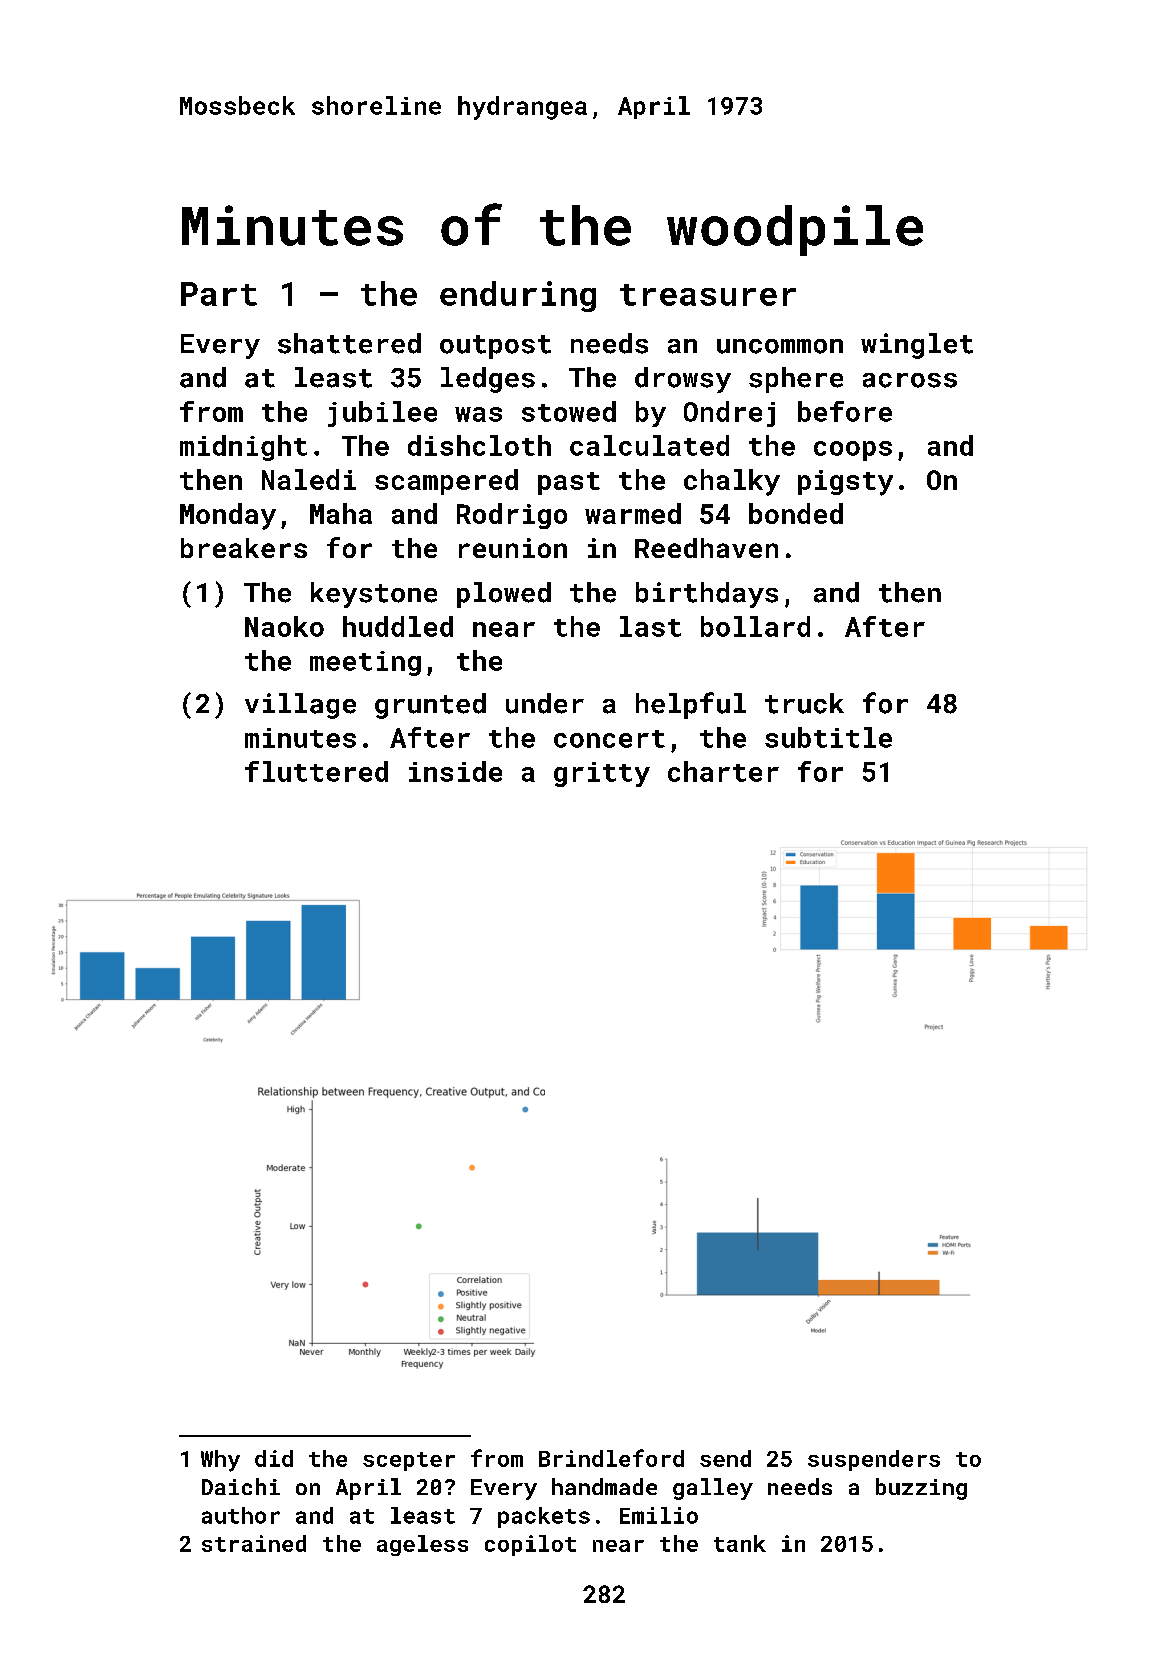 The image size is (1165, 1654). What do you see at coordinates (804, 703) in the screenshot?
I see `truck` at bounding box center [804, 703].
